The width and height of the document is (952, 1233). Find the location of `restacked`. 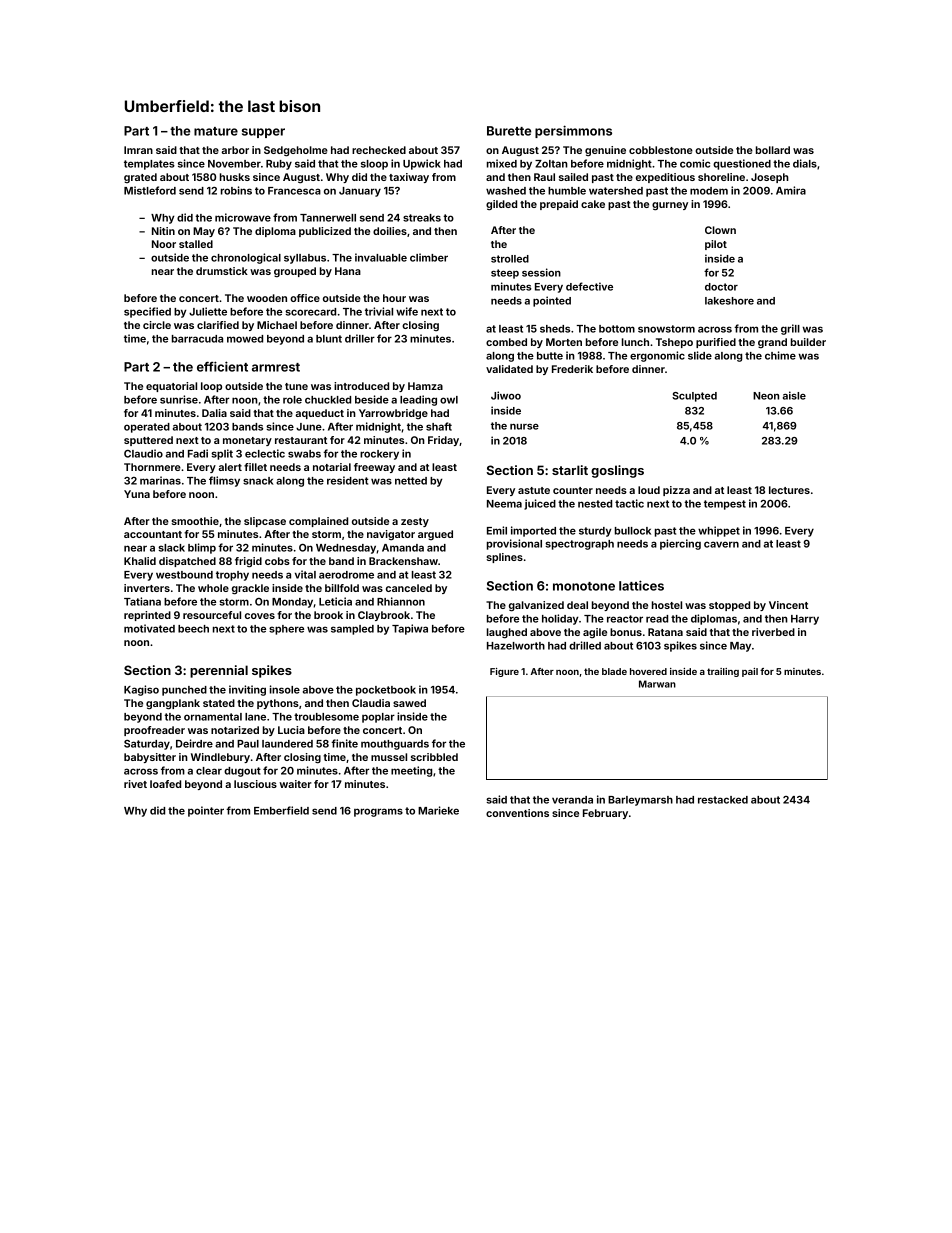

restacked is located at coordinates (723, 800).
